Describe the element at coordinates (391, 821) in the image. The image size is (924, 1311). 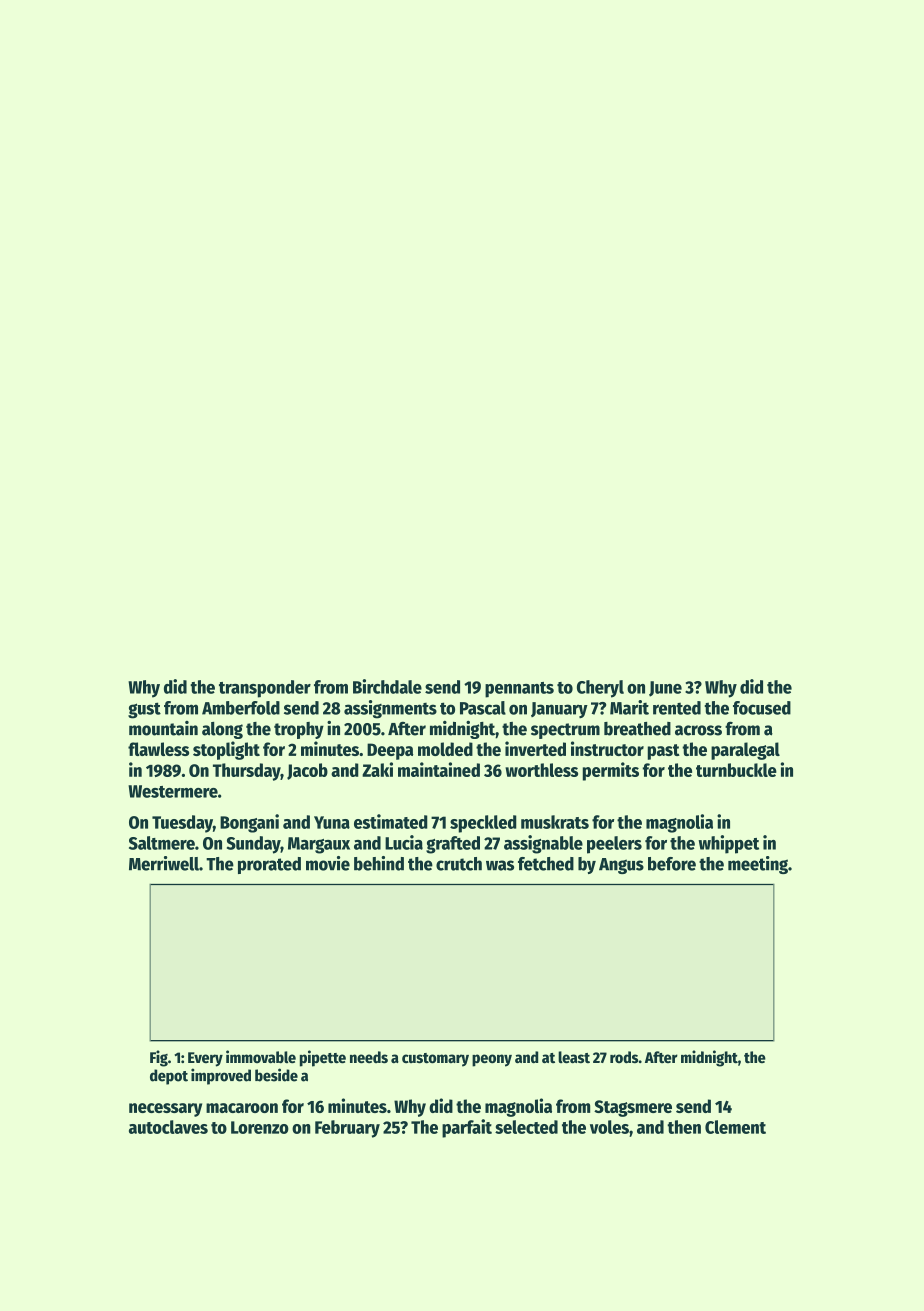
I see `estimated` at that location.
